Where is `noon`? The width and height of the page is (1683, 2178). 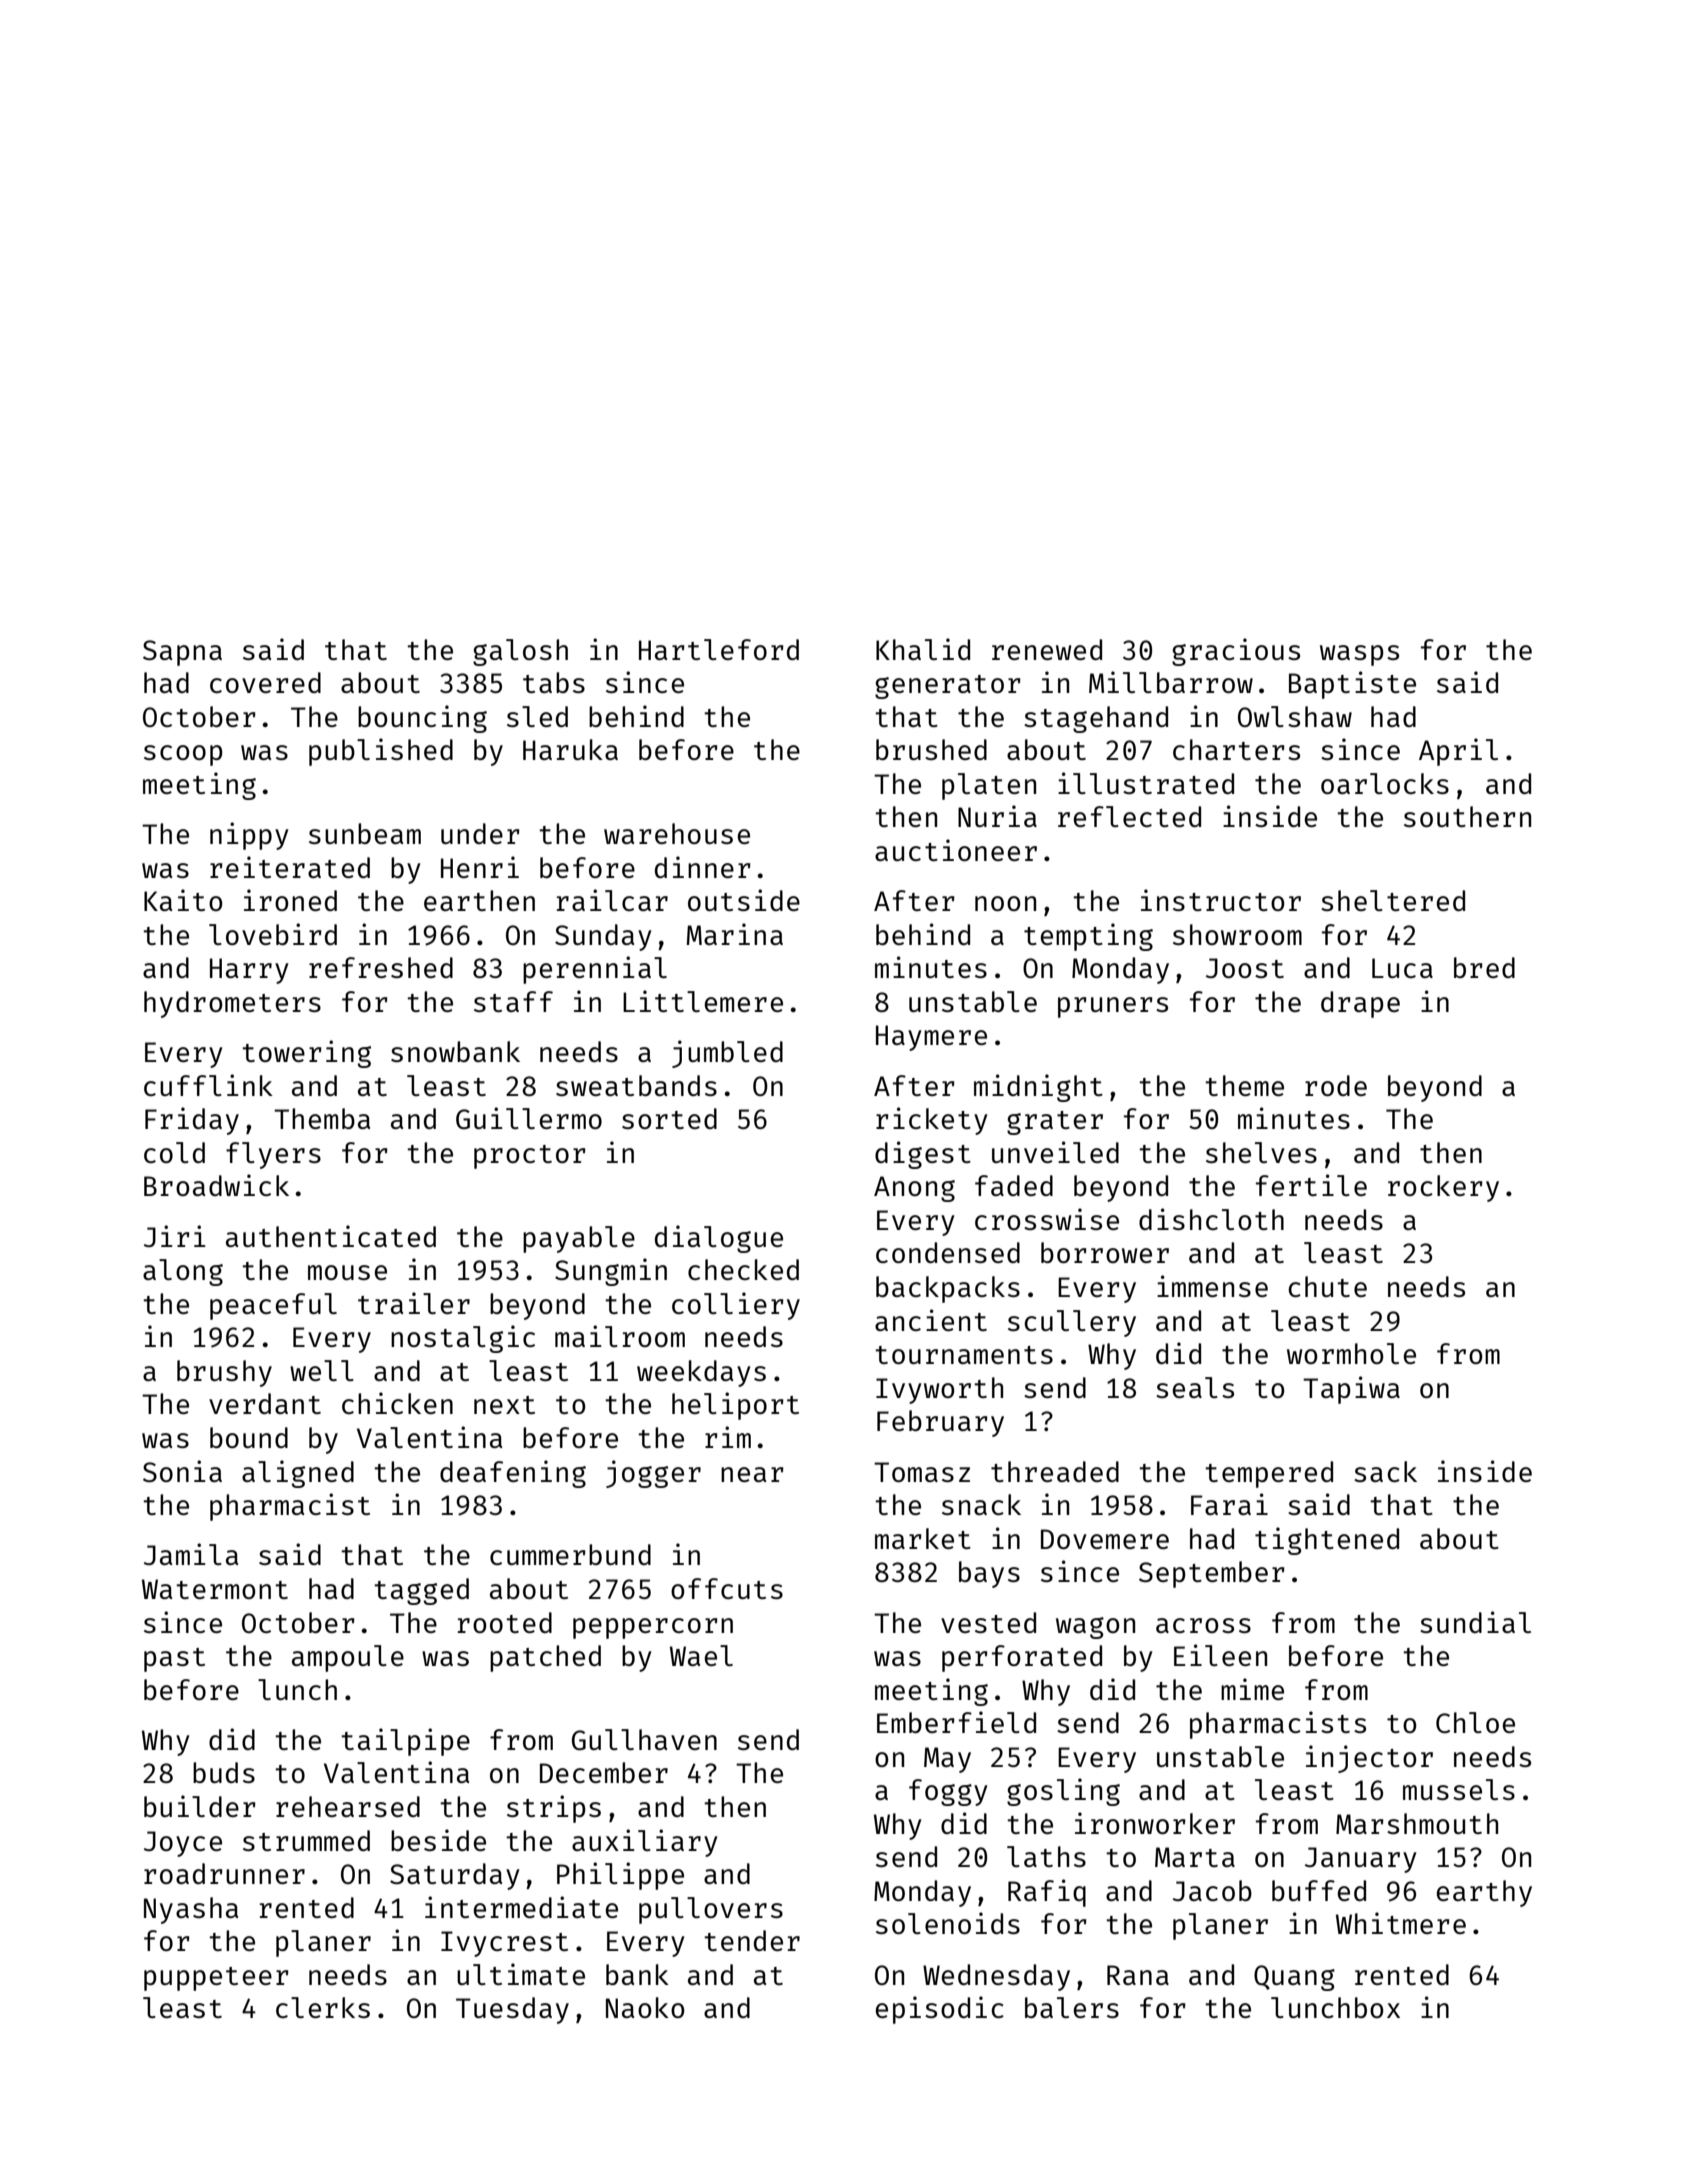 noon is located at coordinates (1005, 903).
